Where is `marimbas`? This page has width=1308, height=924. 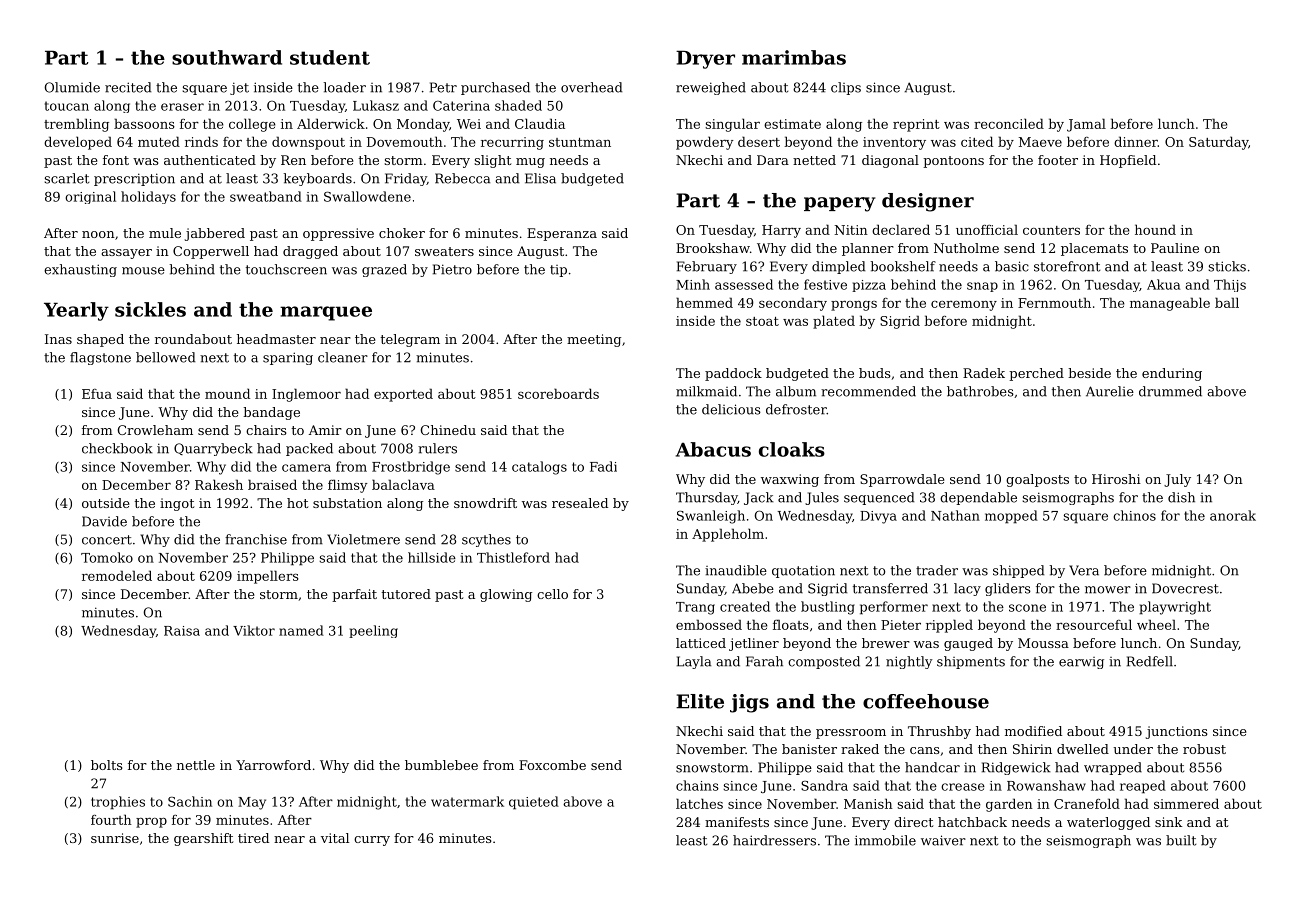 marimbas is located at coordinates (794, 57).
